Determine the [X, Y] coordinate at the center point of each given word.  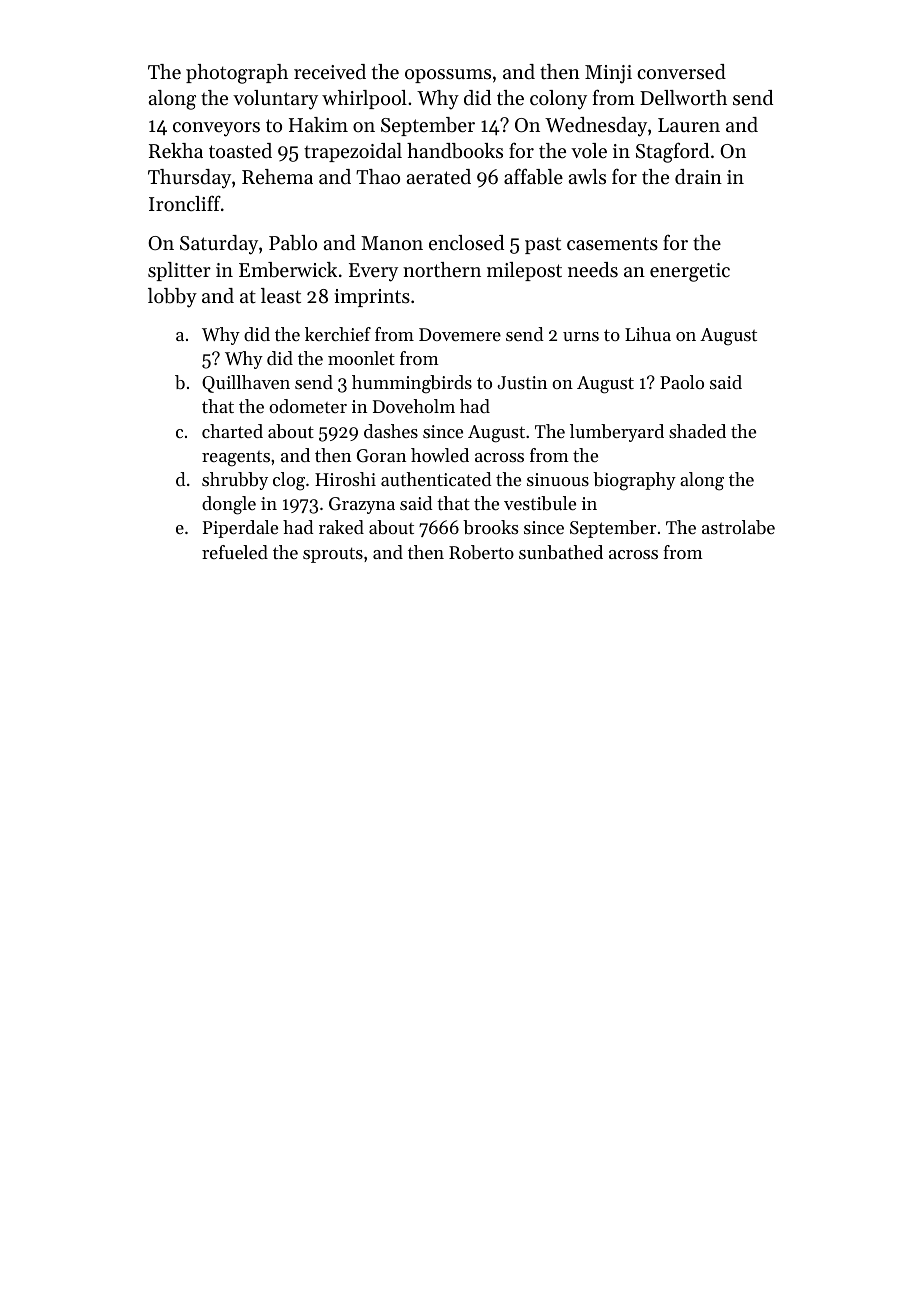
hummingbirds [412, 384]
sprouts [333, 555]
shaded [697, 431]
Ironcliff [185, 203]
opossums [448, 76]
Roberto [481, 552]
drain [698, 176]
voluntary [275, 100]
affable [533, 176]
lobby [172, 298]
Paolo [682, 382]
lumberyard [617, 433]
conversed [681, 72]
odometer [308, 406]
